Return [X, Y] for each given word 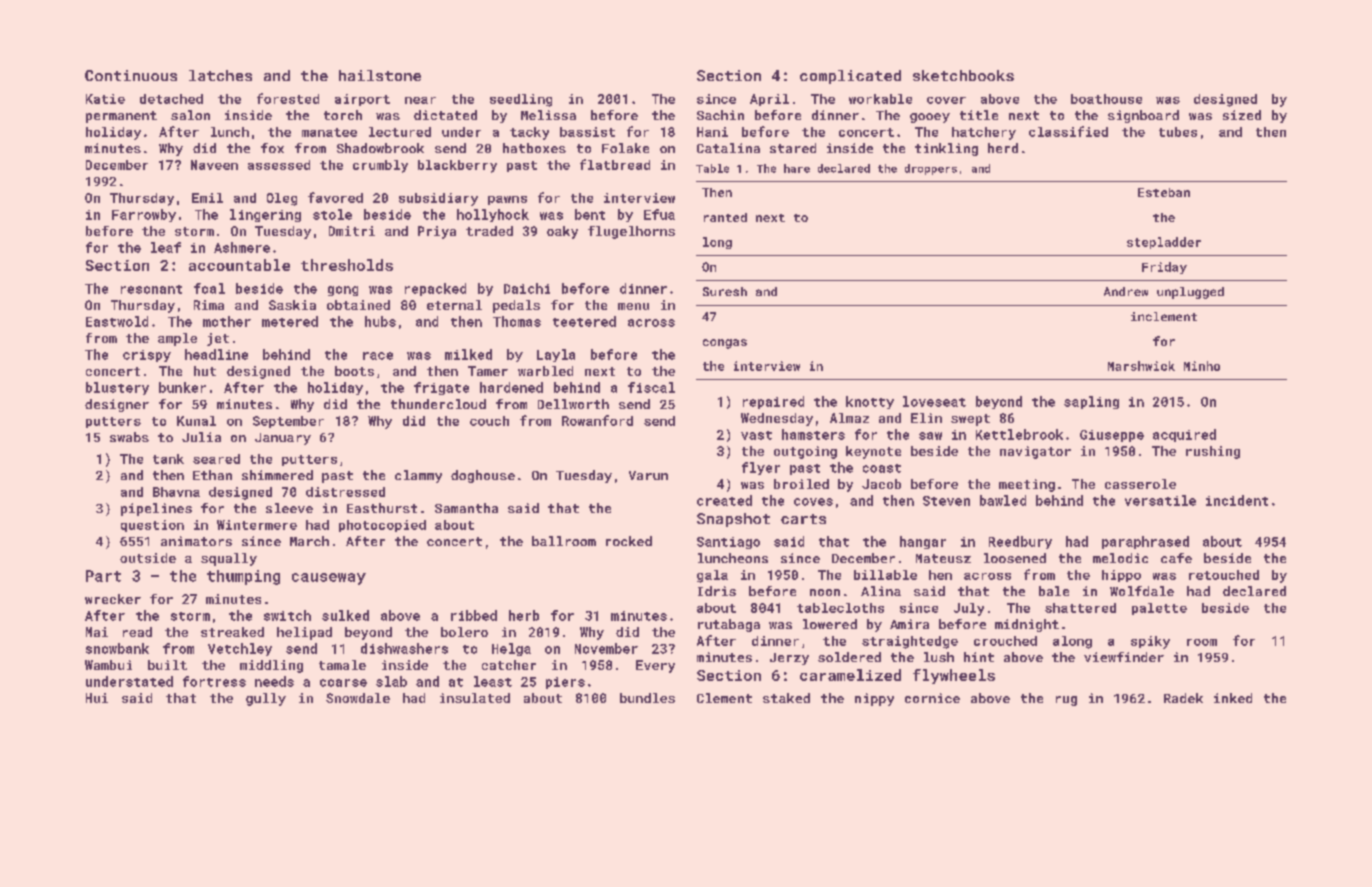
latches [220, 75]
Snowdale [358, 698]
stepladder [1164, 243]
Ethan [212, 475]
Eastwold [117, 321]
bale [1054, 591]
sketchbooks [963, 75]
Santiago [728, 543]
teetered [584, 321]
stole [332, 214]
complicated [850, 77]
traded [489, 231]
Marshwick [1141, 366]
